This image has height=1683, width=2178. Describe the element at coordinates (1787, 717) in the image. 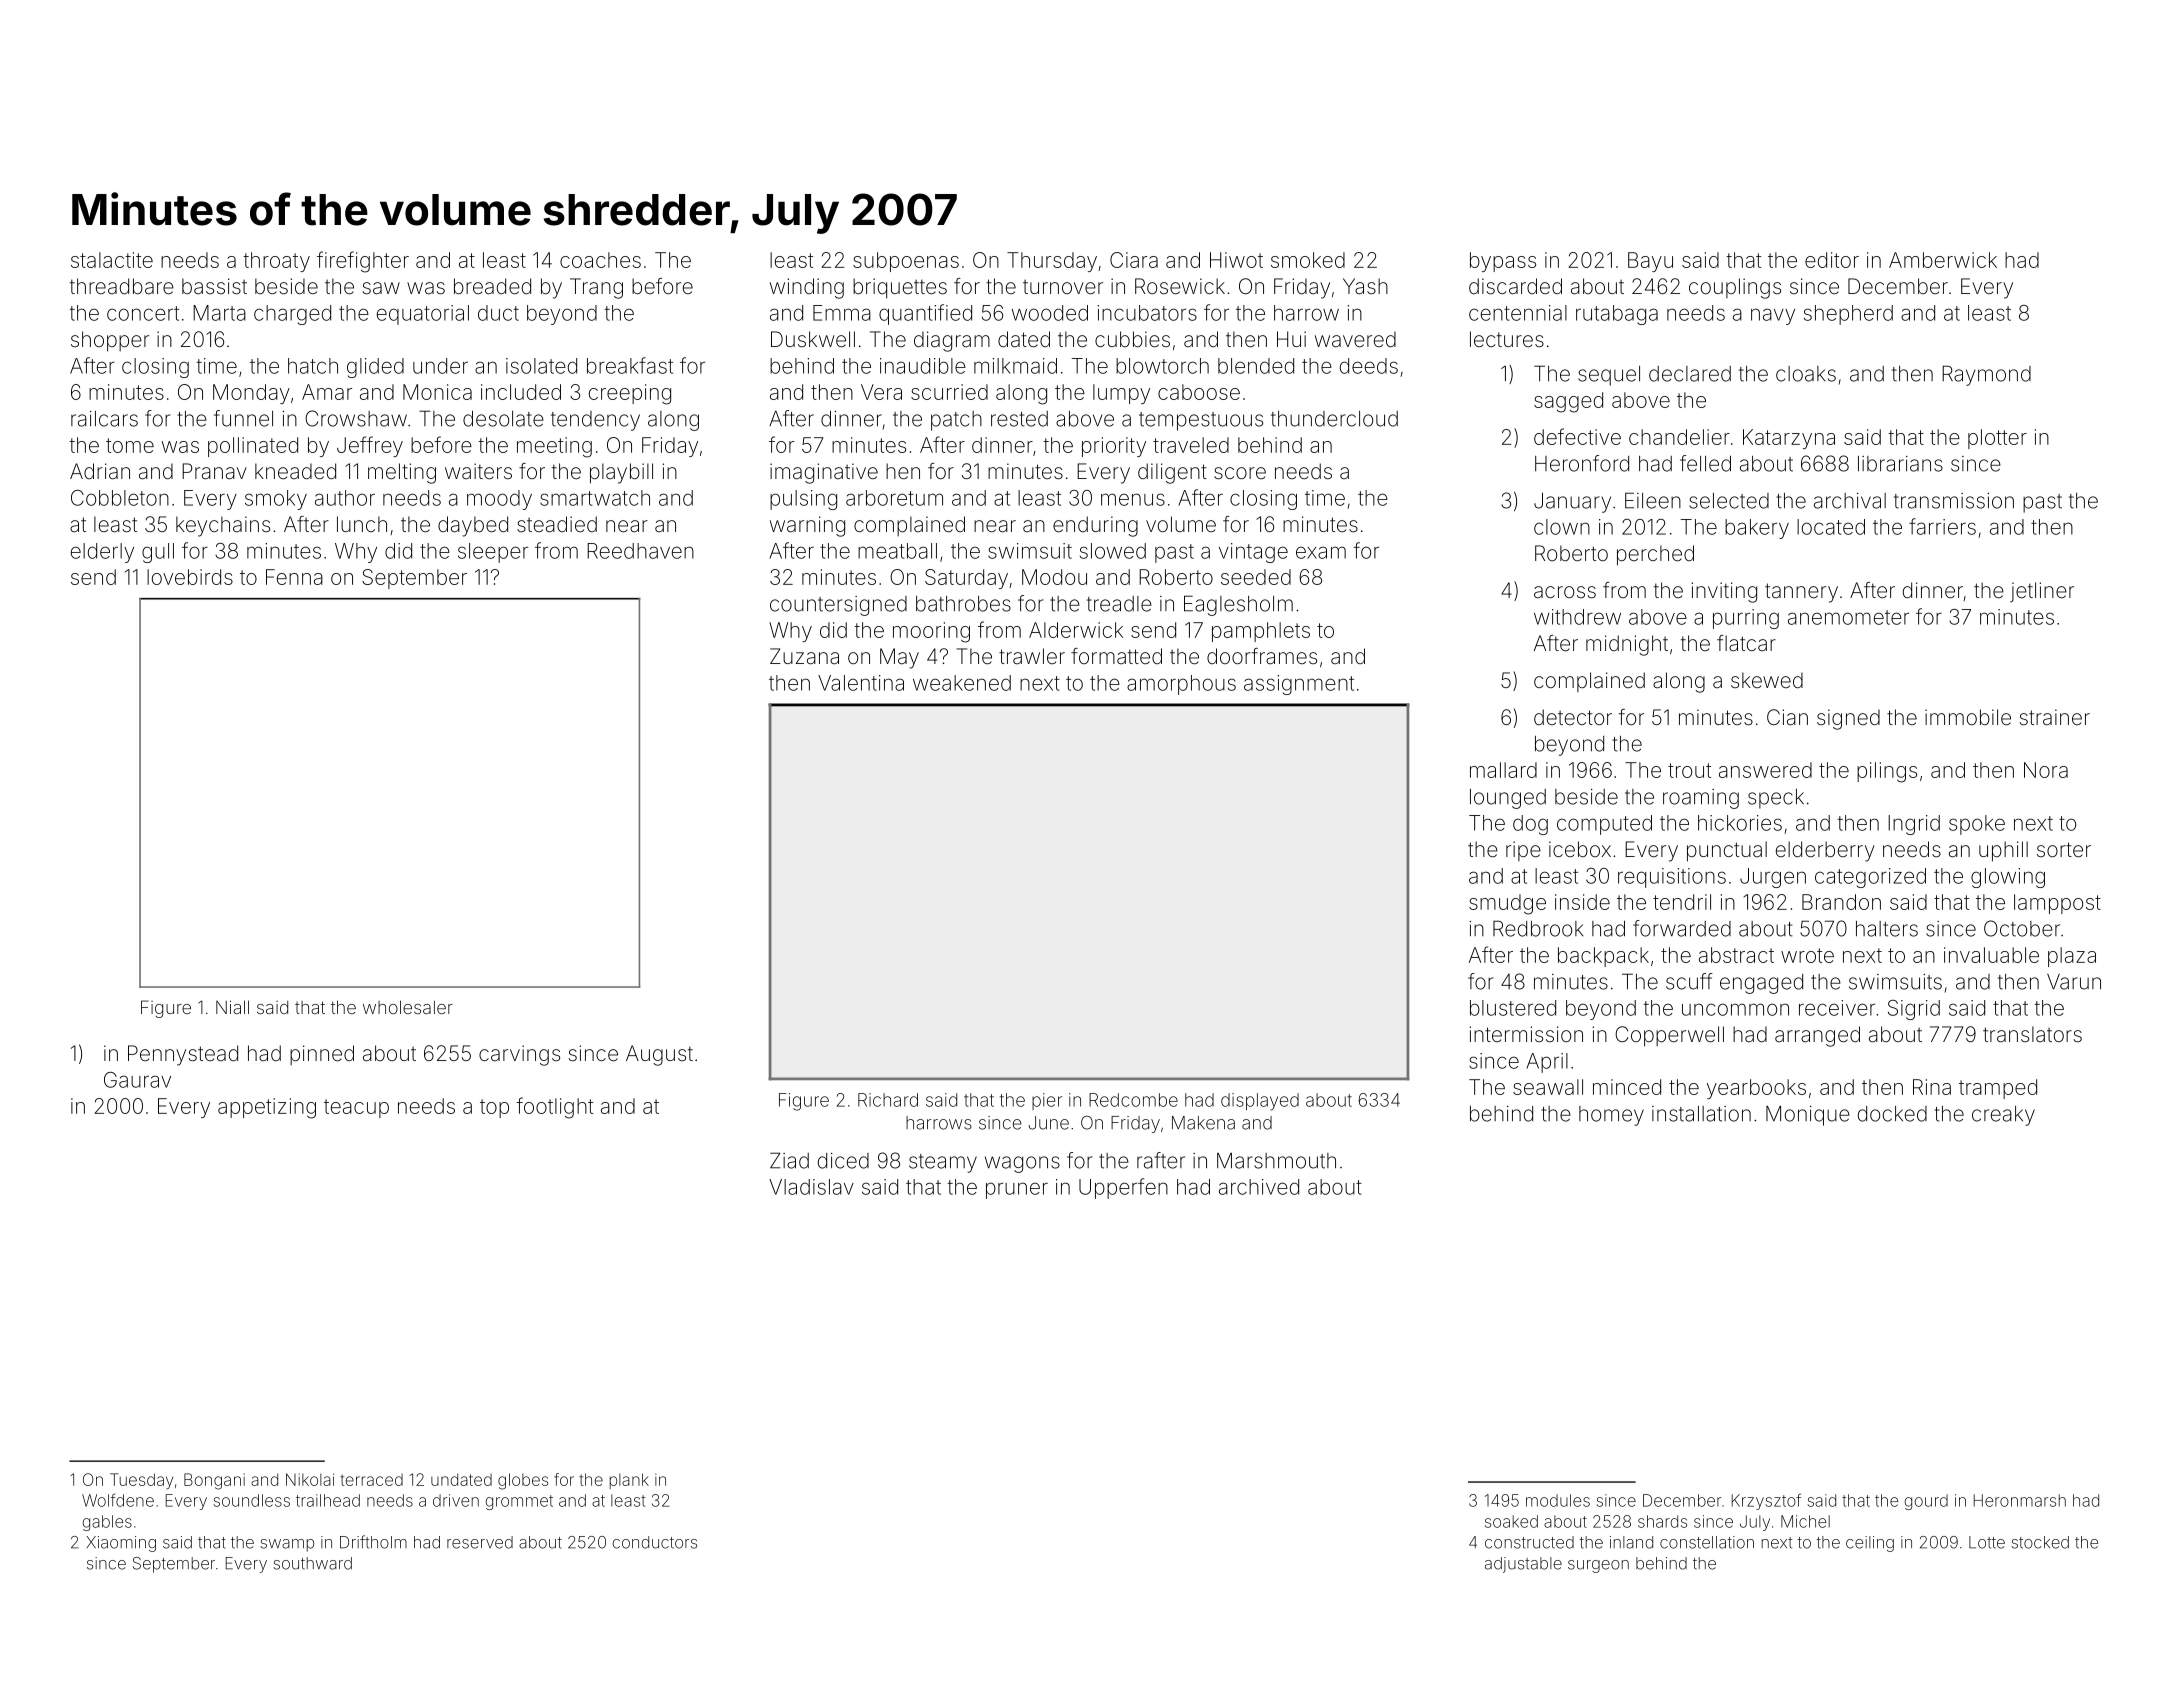

I see `Cian` at that location.
